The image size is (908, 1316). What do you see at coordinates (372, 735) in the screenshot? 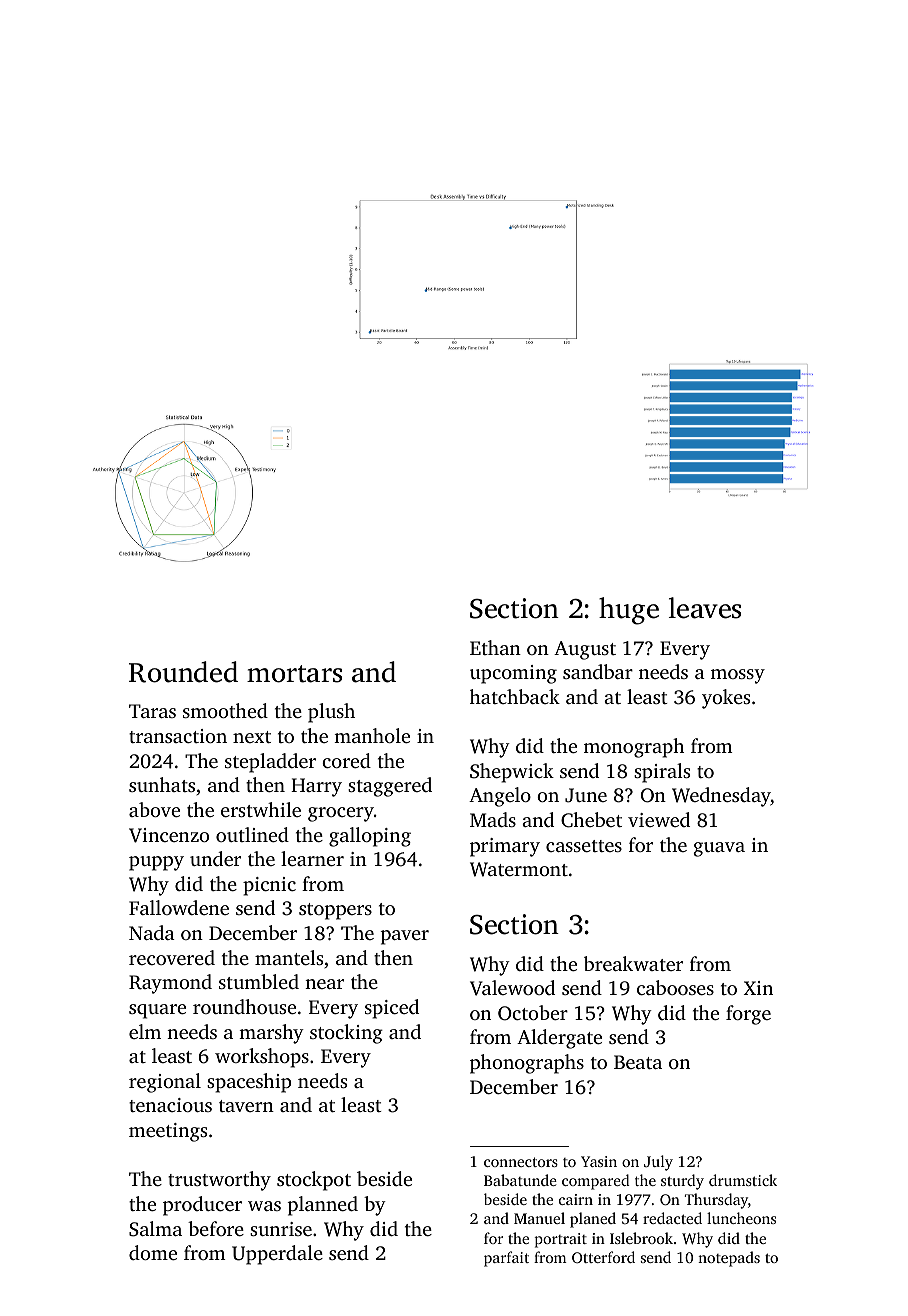
I see `manhole` at bounding box center [372, 735].
